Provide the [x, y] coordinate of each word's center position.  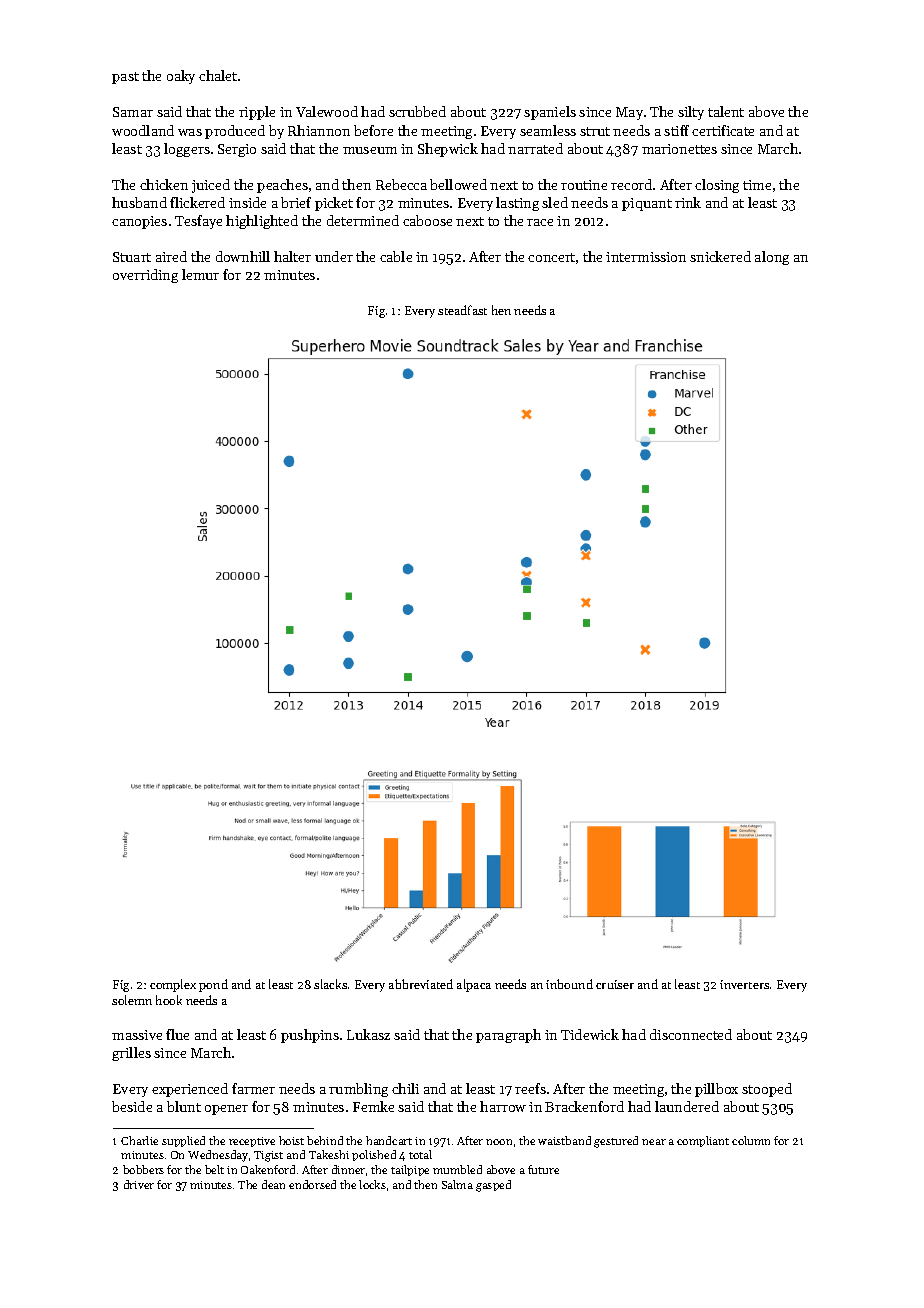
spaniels [550, 113]
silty [691, 113]
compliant [703, 1141]
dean [273, 1184]
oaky [181, 77]
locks [372, 1184]
